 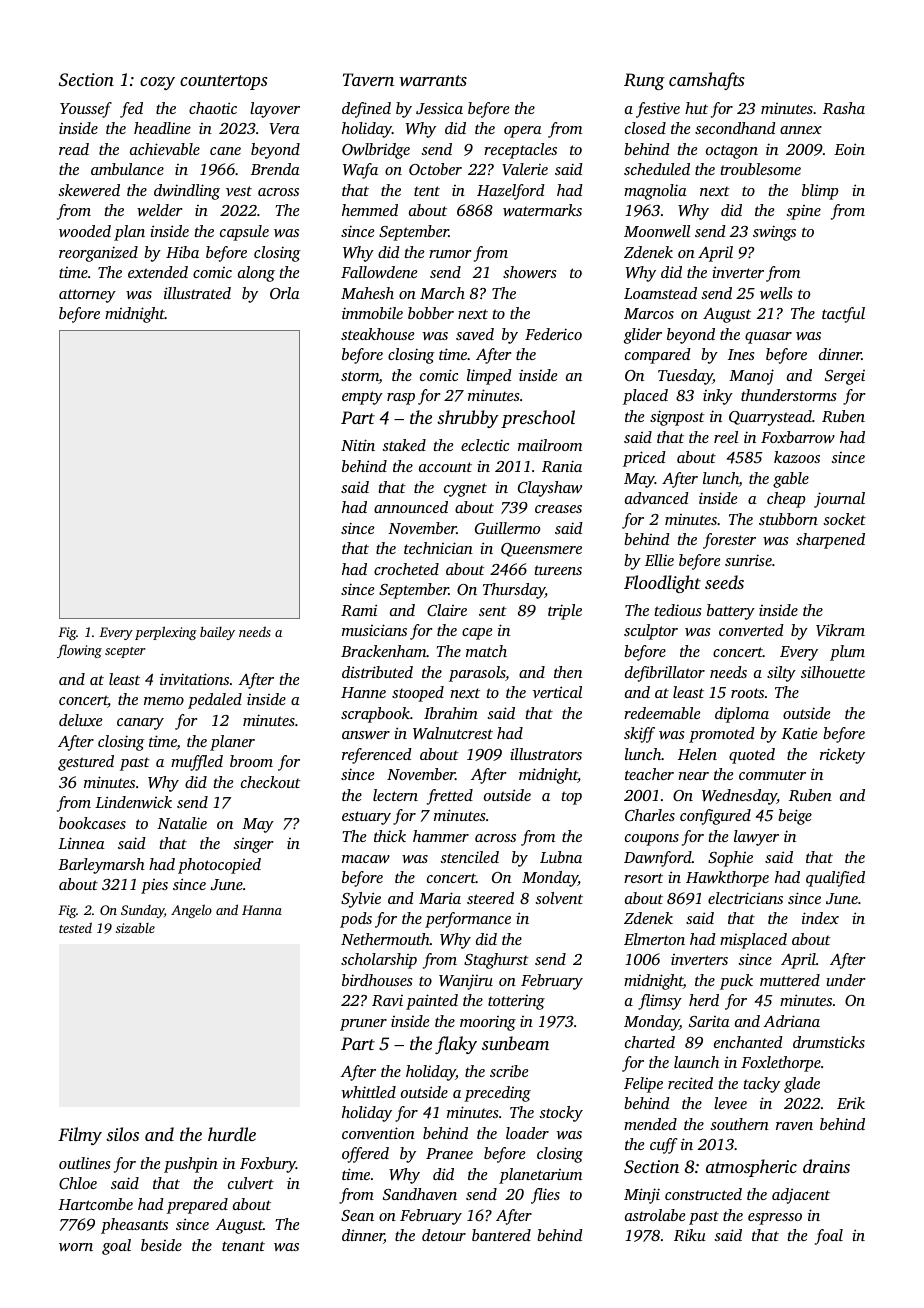 I want to click on shrubby, so click(x=467, y=419).
